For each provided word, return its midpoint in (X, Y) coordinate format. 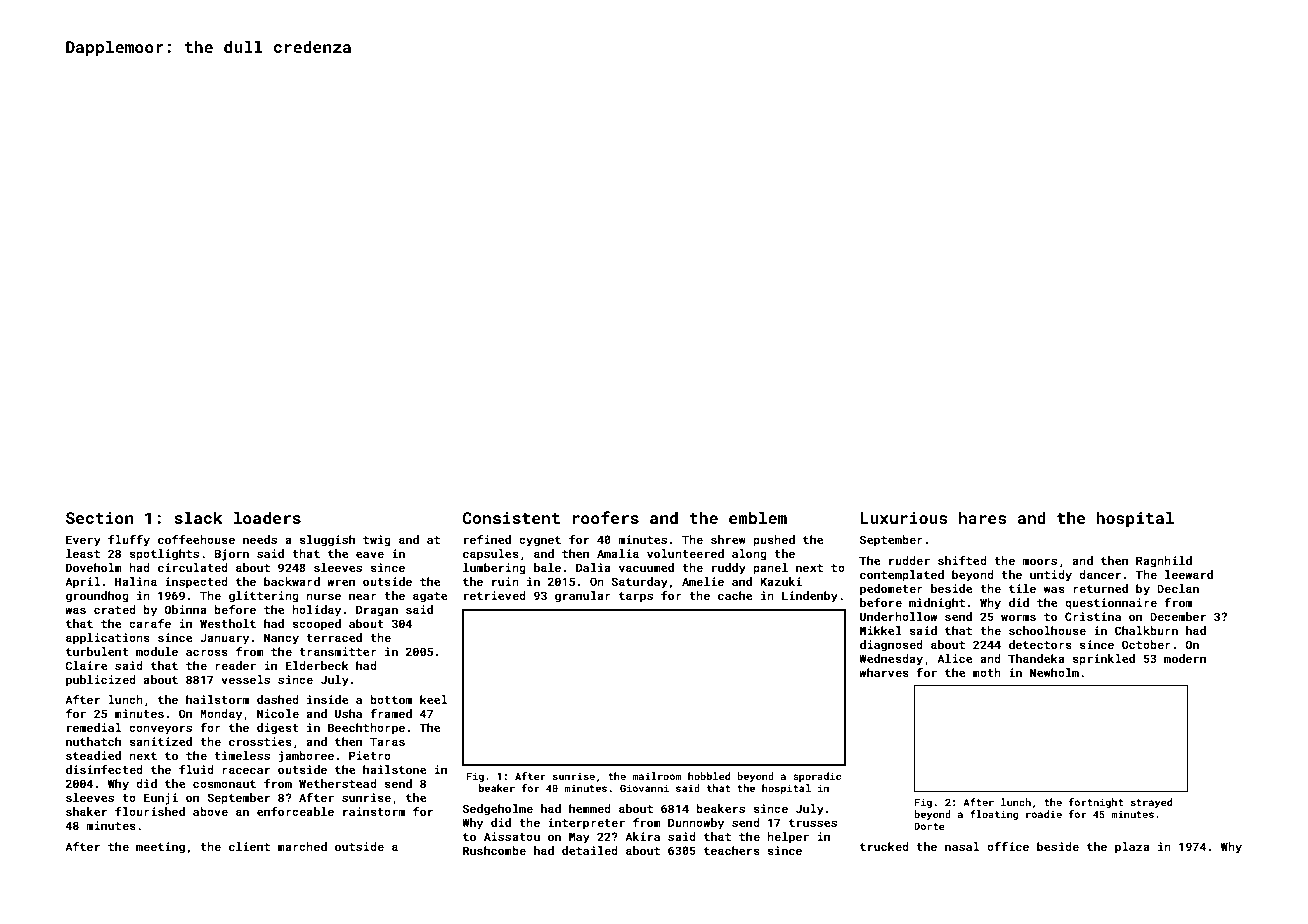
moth (987, 672)
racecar (246, 770)
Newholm (1054, 672)
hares (983, 517)
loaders (267, 517)
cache (735, 595)
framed (391, 713)
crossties (260, 741)
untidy (1051, 576)
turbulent (97, 651)
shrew (728, 539)
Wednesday (891, 660)
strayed (1151, 803)
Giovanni (644, 788)
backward (292, 581)
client (249, 846)
